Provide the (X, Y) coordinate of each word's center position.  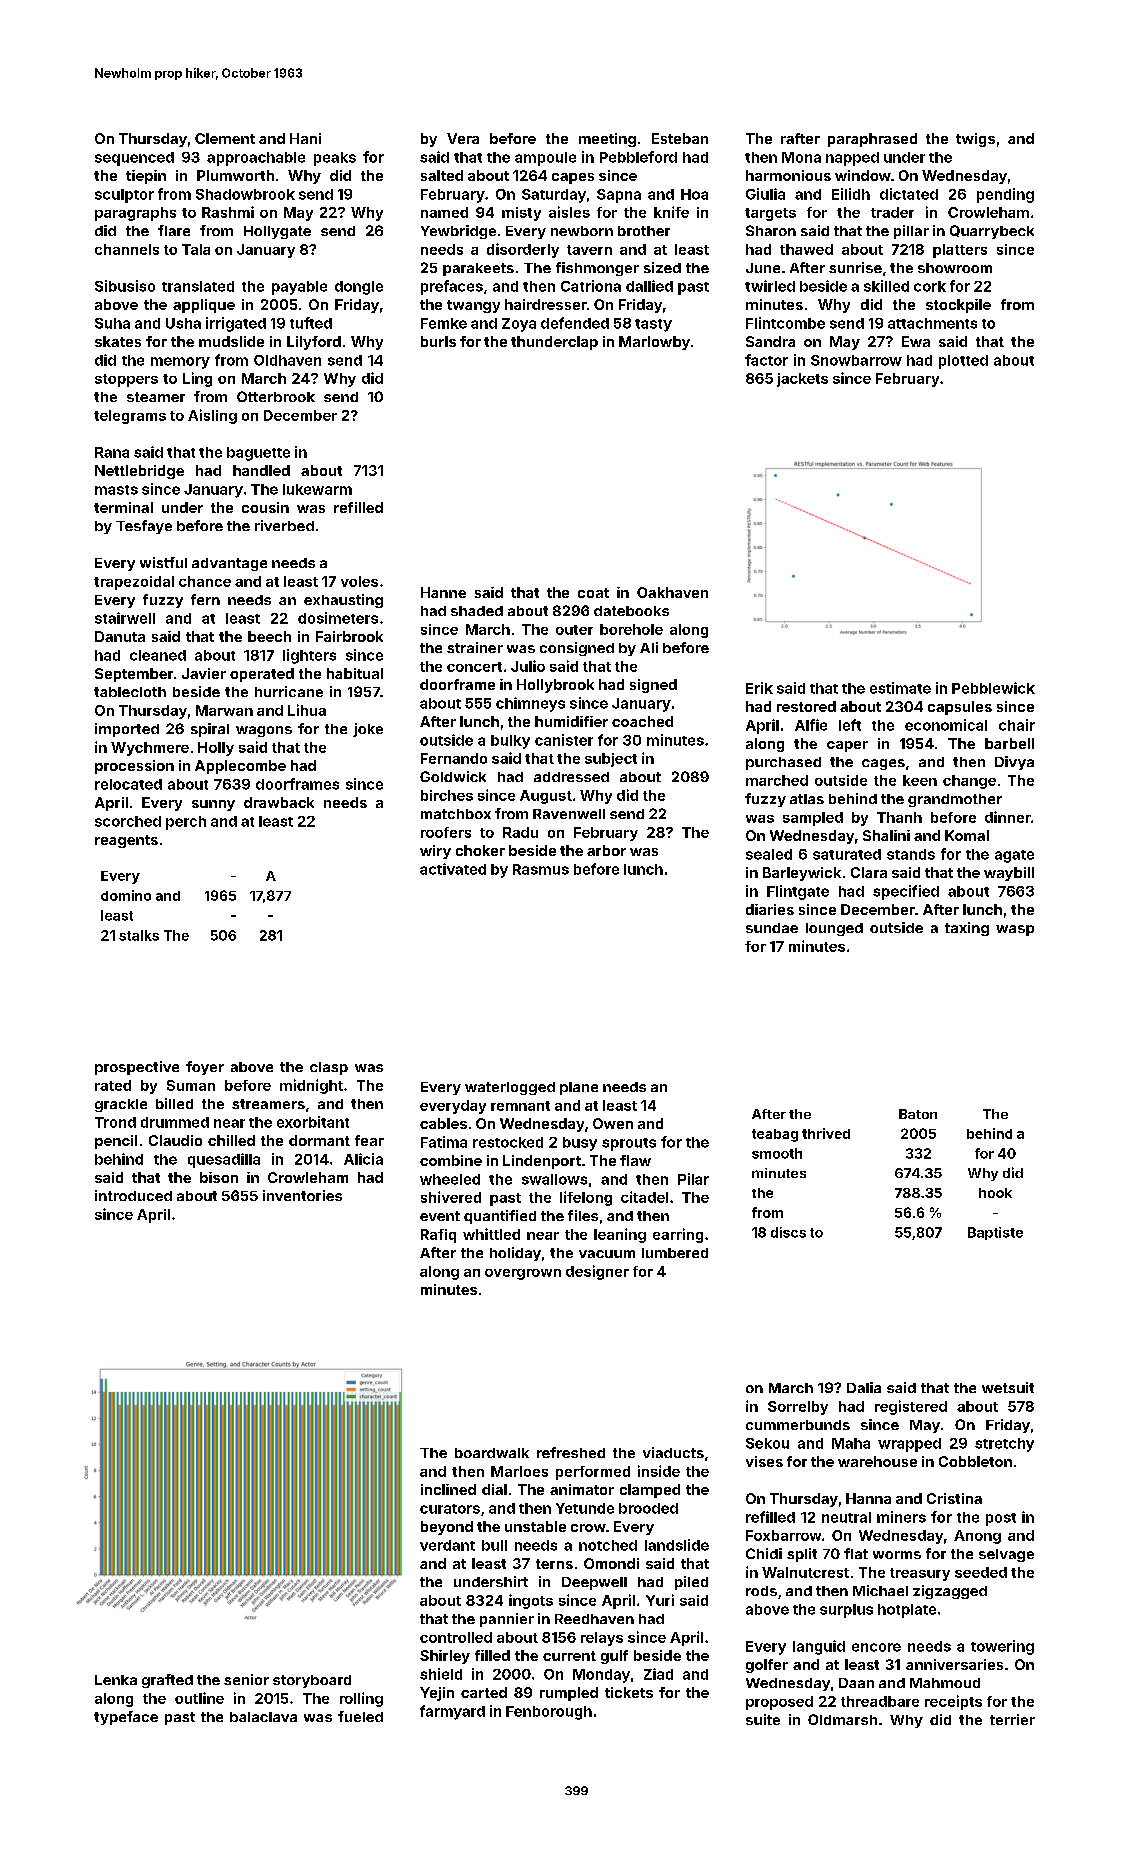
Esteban (680, 138)
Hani (305, 138)
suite (763, 1719)
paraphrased (872, 140)
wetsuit (1008, 1387)
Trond (115, 1122)
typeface (126, 1718)
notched (608, 1545)
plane (579, 1088)
